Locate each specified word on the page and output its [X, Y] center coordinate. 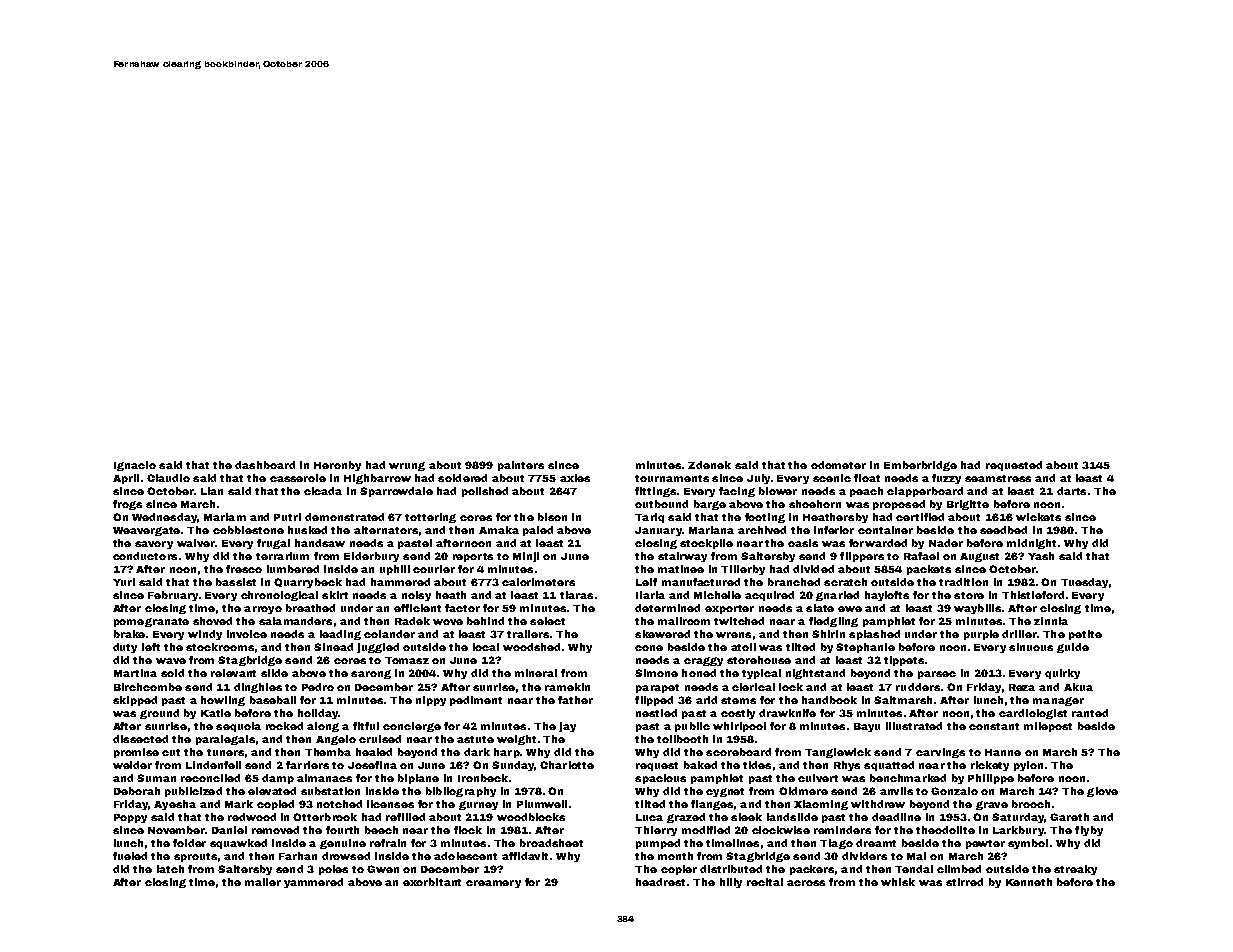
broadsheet [551, 843]
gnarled [837, 596]
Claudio [168, 478]
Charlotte [567, 765]
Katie [216, 713]
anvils [896, 791]
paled [538, 531]
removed [275, 830]
